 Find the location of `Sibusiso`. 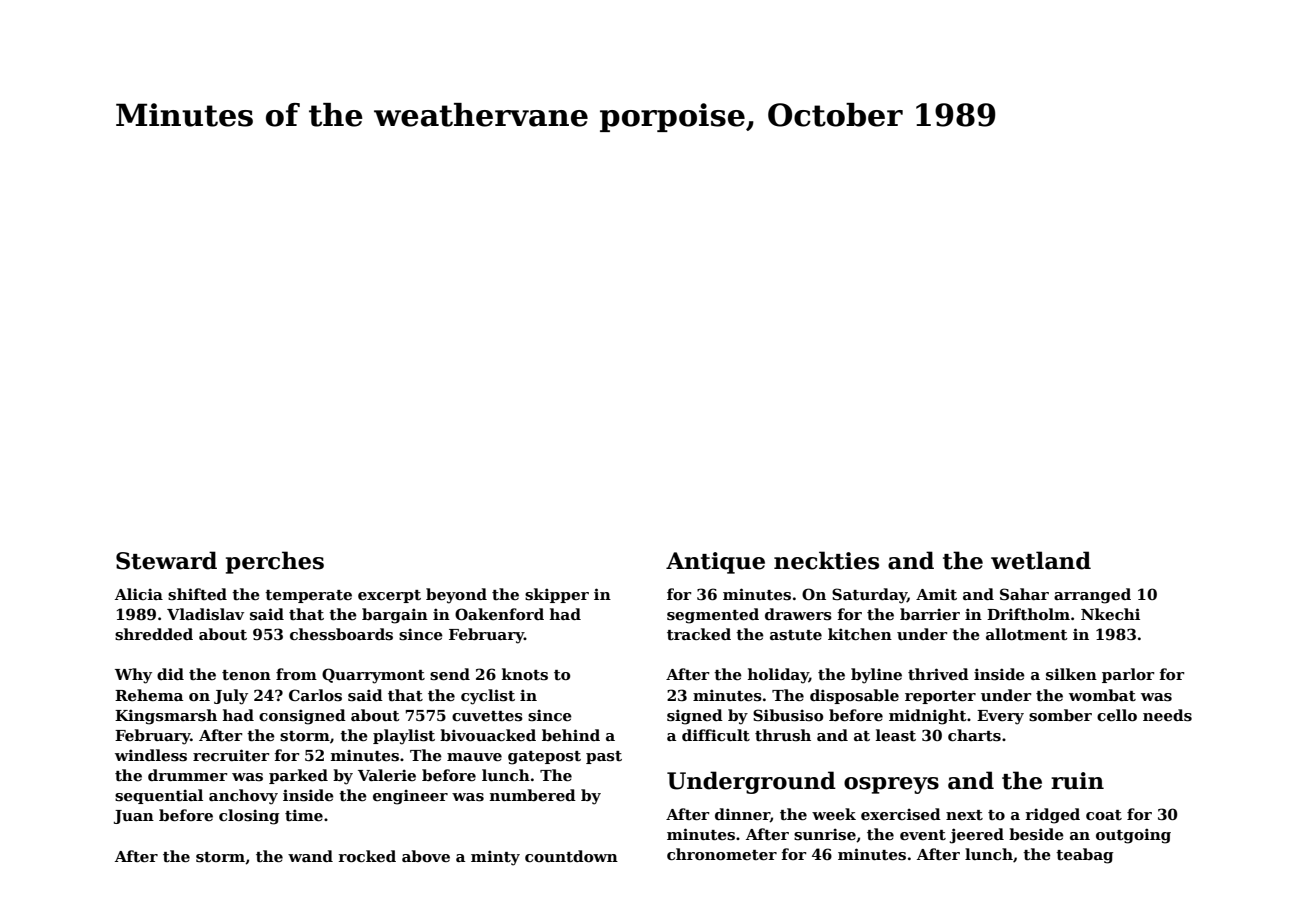

Sibusiso is located at coordinates (788, 715).
